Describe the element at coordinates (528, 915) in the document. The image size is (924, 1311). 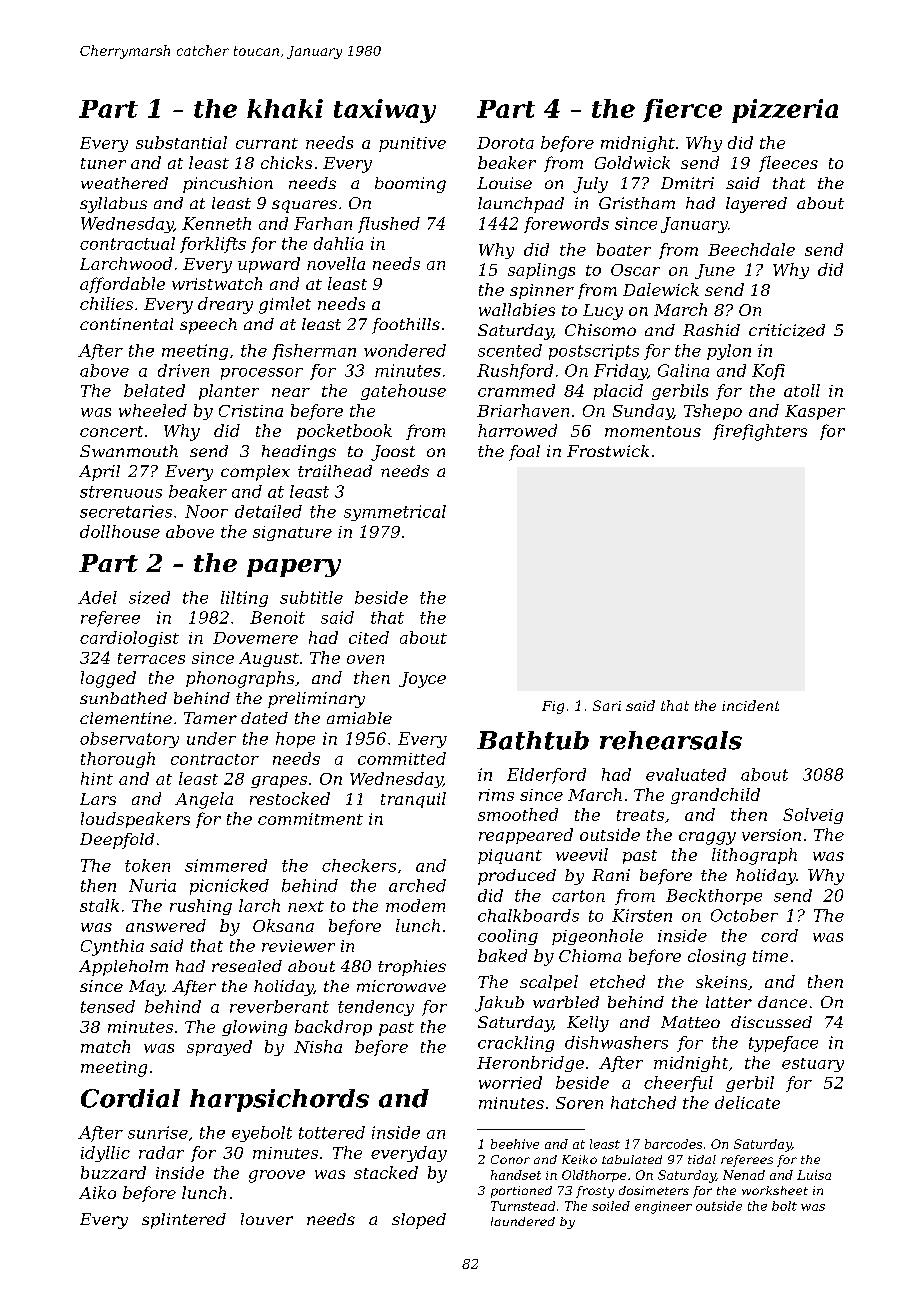
I see `chalkboards` at that location.
